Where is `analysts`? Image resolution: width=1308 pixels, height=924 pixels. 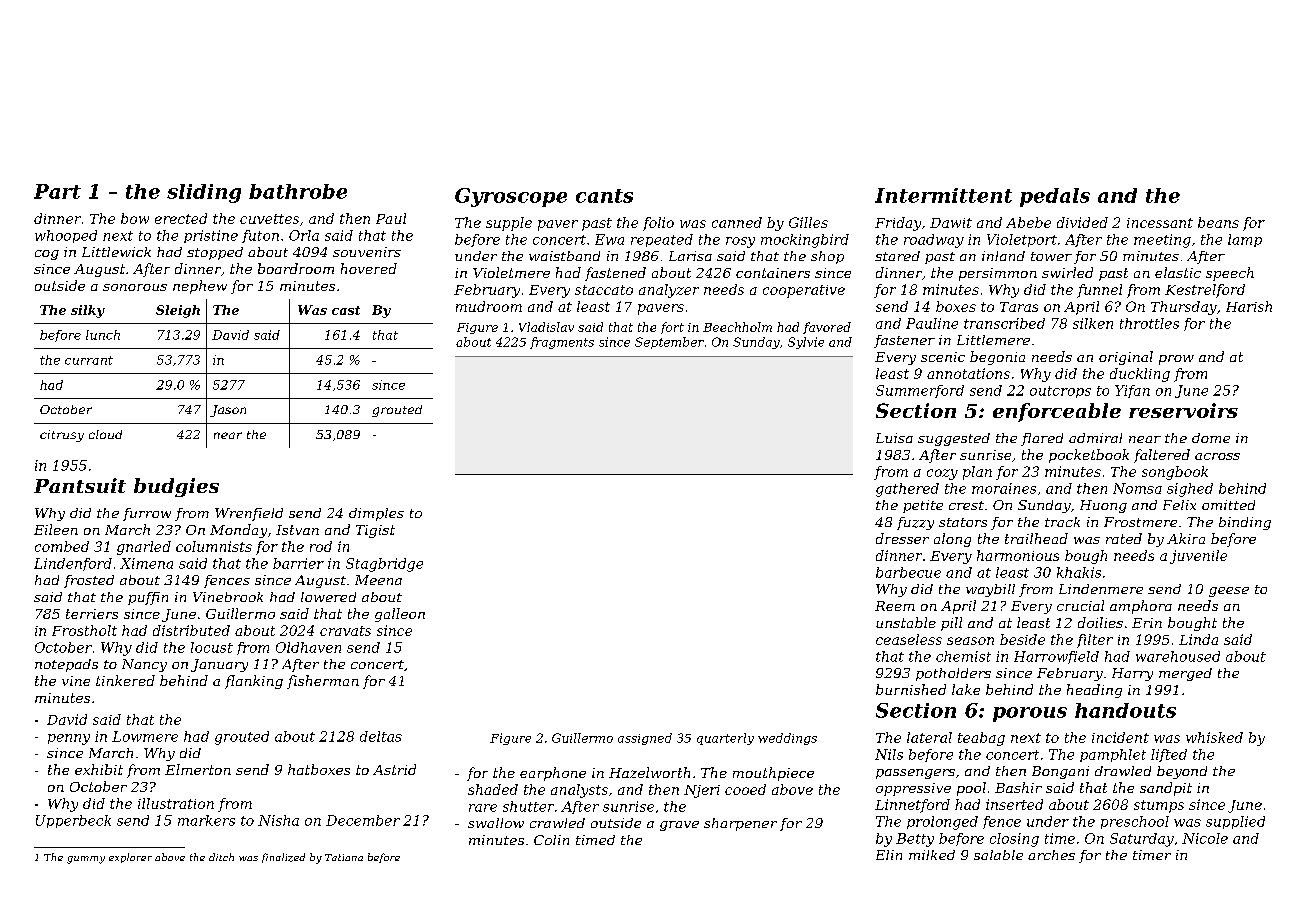
analysts is located at coordinates (579, 791).
